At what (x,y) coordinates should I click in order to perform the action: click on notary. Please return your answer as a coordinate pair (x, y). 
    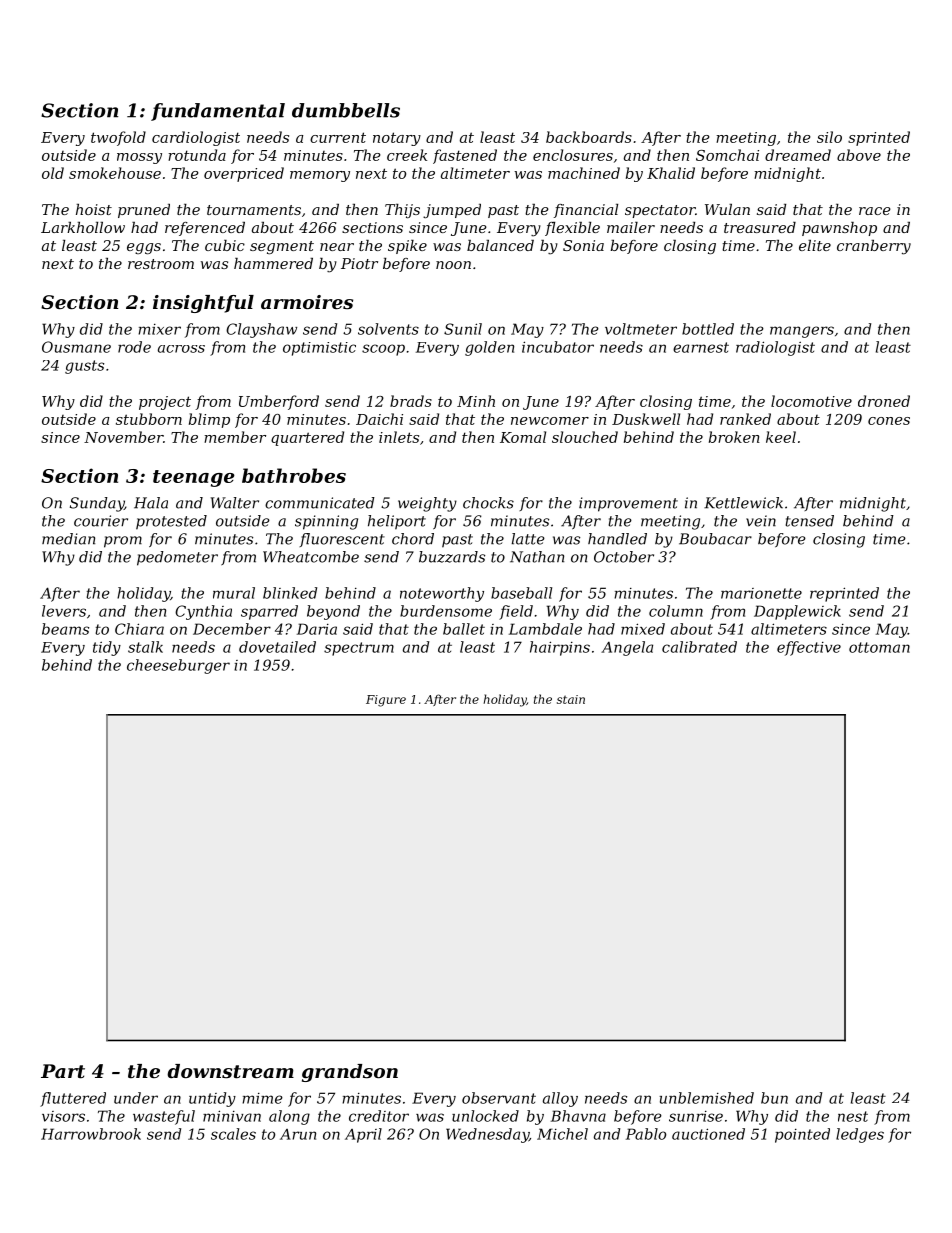
    Looking at the image, I should click on (397, 139).
